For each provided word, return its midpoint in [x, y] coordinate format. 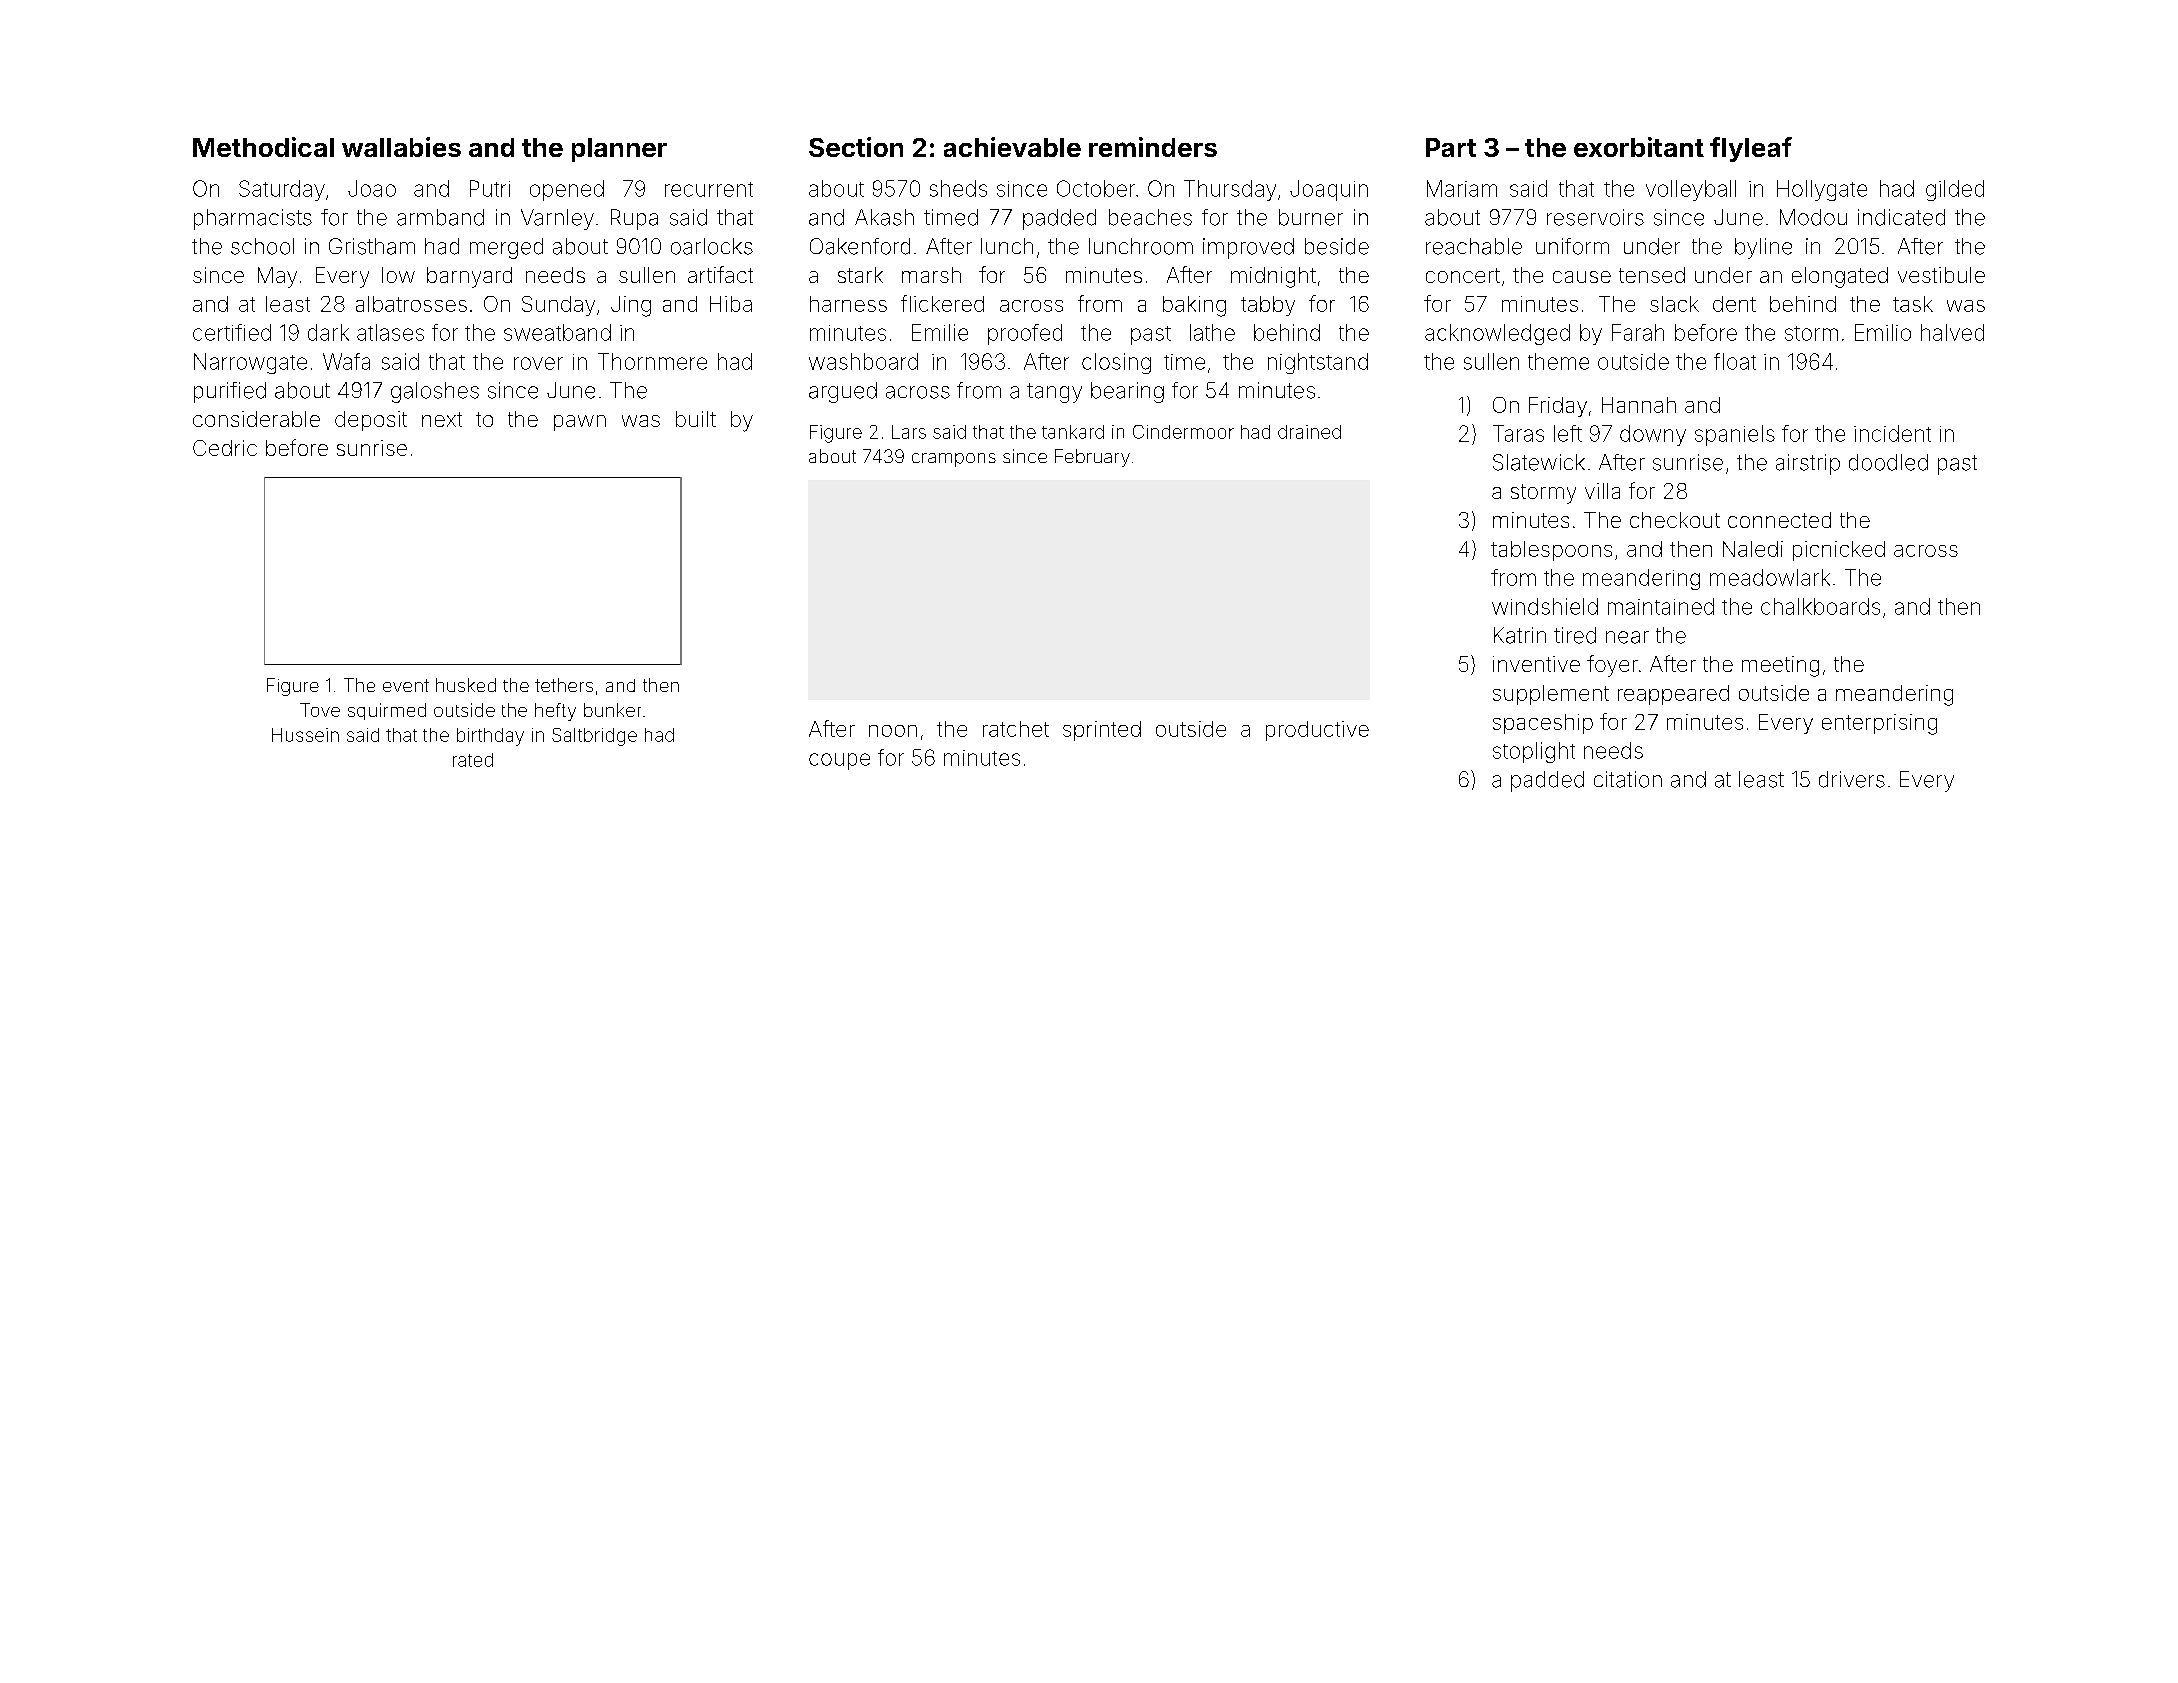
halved [1952, 332]
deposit [371, 421]
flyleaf [1751, 149]
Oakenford [860, 246]
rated [473, 760]
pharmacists [253, 219]
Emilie [940, 332]
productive [1317, 731]
